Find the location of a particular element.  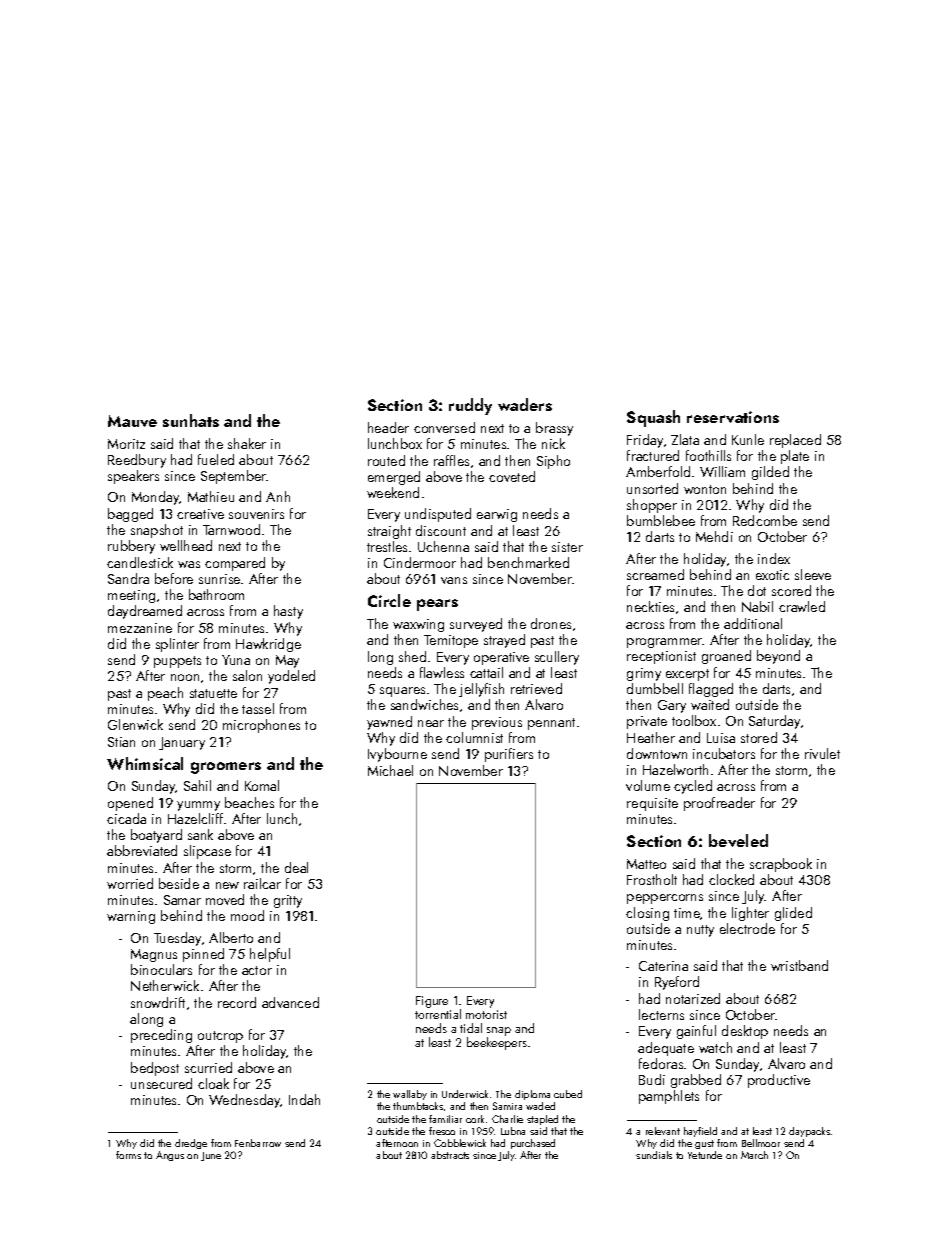

Nabil is located at coordinates (757, 606).
